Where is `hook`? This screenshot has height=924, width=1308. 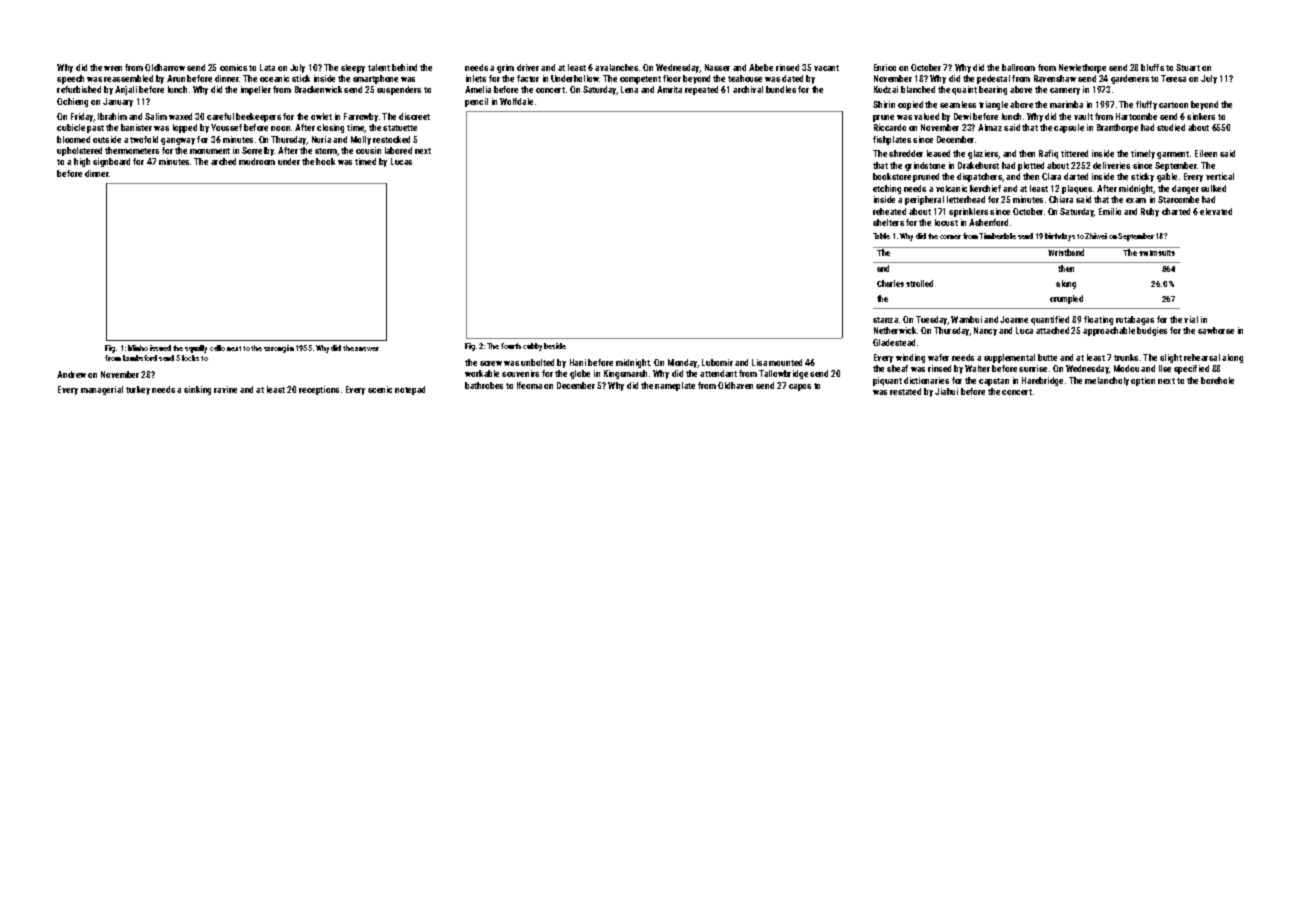
hook is located at coordinates (325, 161).
